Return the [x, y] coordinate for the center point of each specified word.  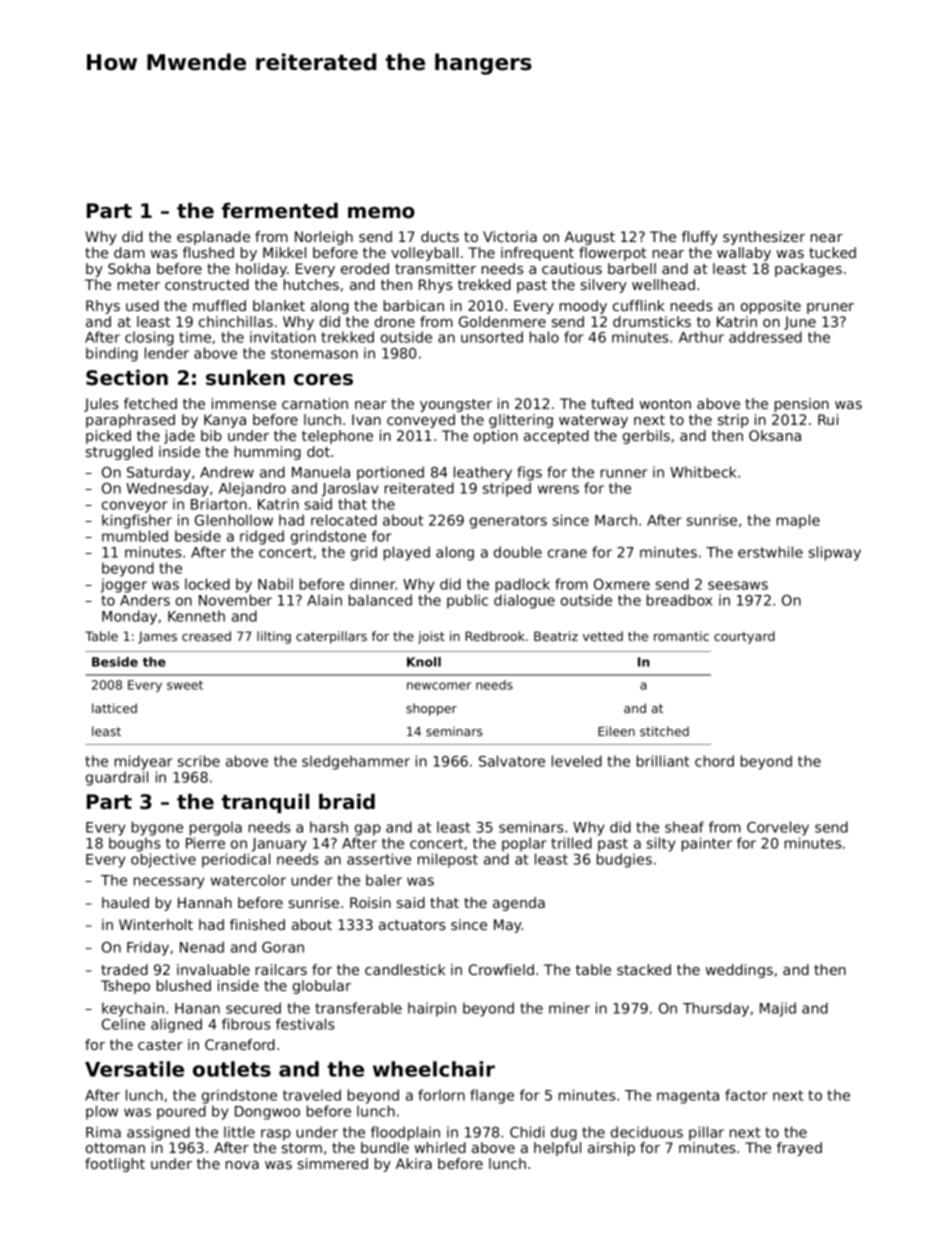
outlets [232, 1069]
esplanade [213, 238]
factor [746, 1095]
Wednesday [167, 489]
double [518, 552]
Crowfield [501, 969]
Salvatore [512, 761]
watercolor [248, 880]
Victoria [510, 236]
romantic [681, 636]
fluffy [700, 238]
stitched [664, 731]
